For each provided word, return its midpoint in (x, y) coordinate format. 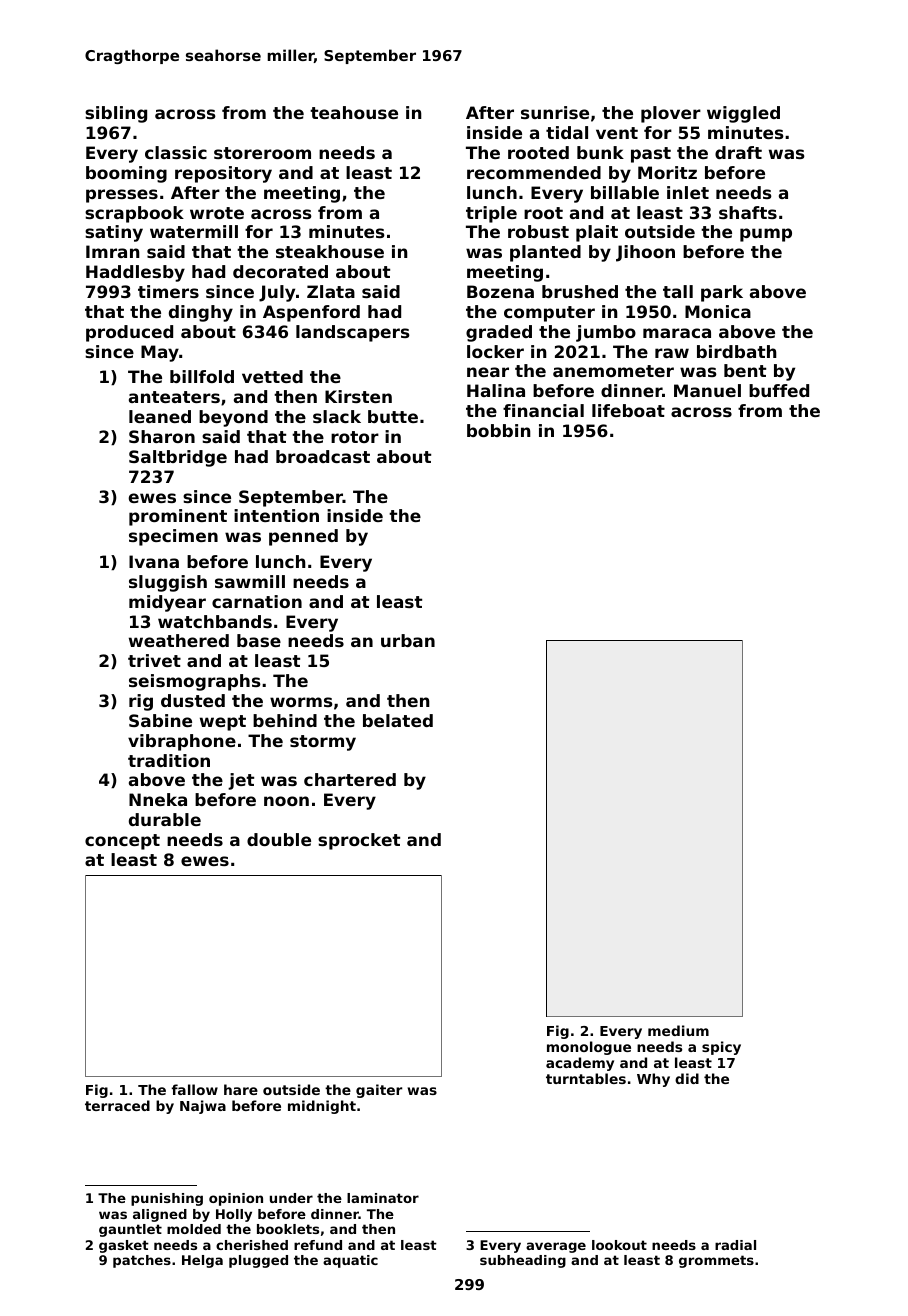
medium (678, 1030)
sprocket (359, 841)
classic (176, 152)
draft (738, 152)
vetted (272, 376)
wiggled (743, 114)
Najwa (203, 1107)
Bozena (500, 291)
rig (141, 702)
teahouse (354, 112)
